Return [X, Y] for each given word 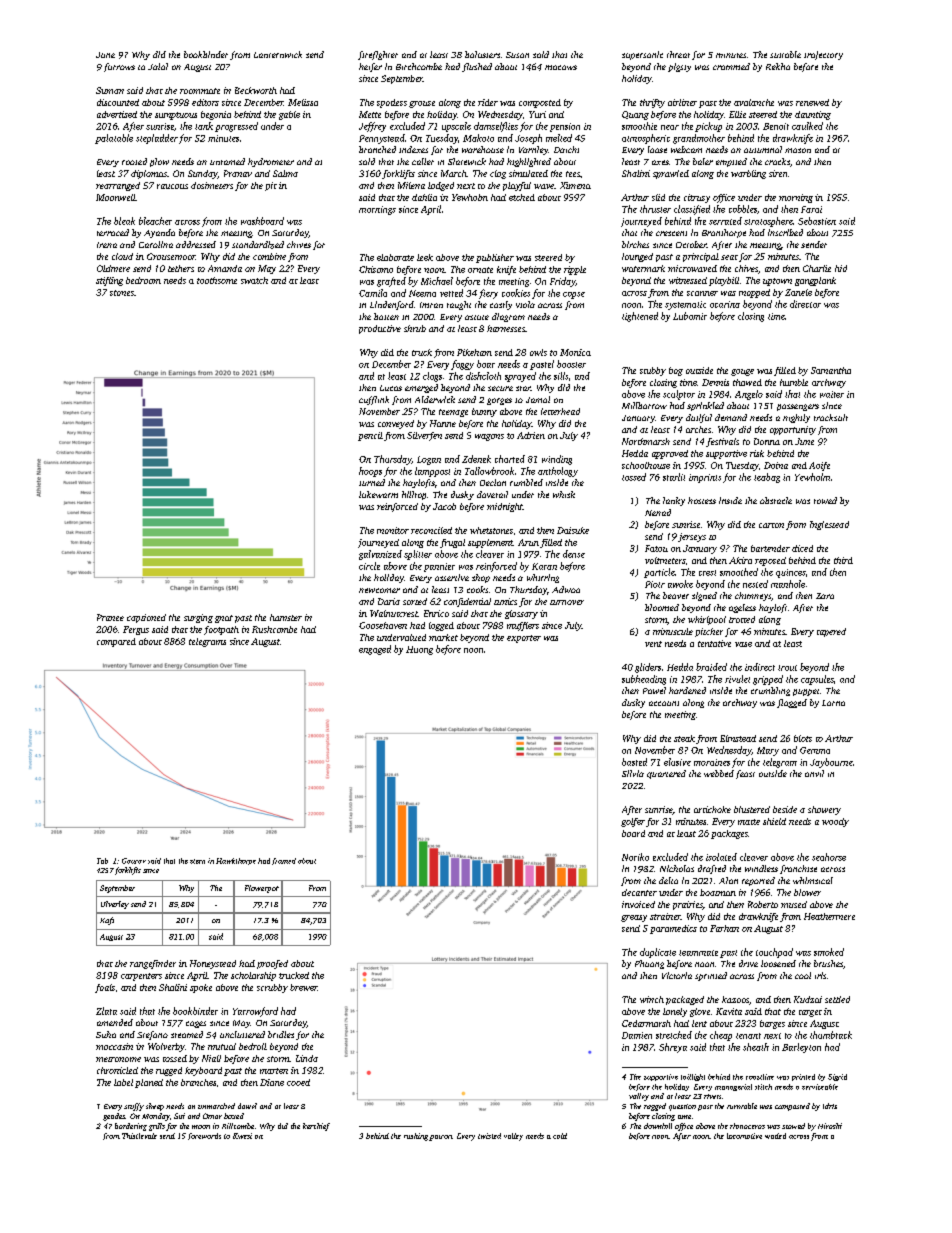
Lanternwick [278, 54]
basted [634, 762]
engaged [375, 650]
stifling [109, 281]
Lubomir [690, 316]
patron [440, 1138]
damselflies [496, 127]
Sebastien [817, 221]
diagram [508, 317]
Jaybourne [831, 763]
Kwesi [242, 1136]
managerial [733, 1087]
